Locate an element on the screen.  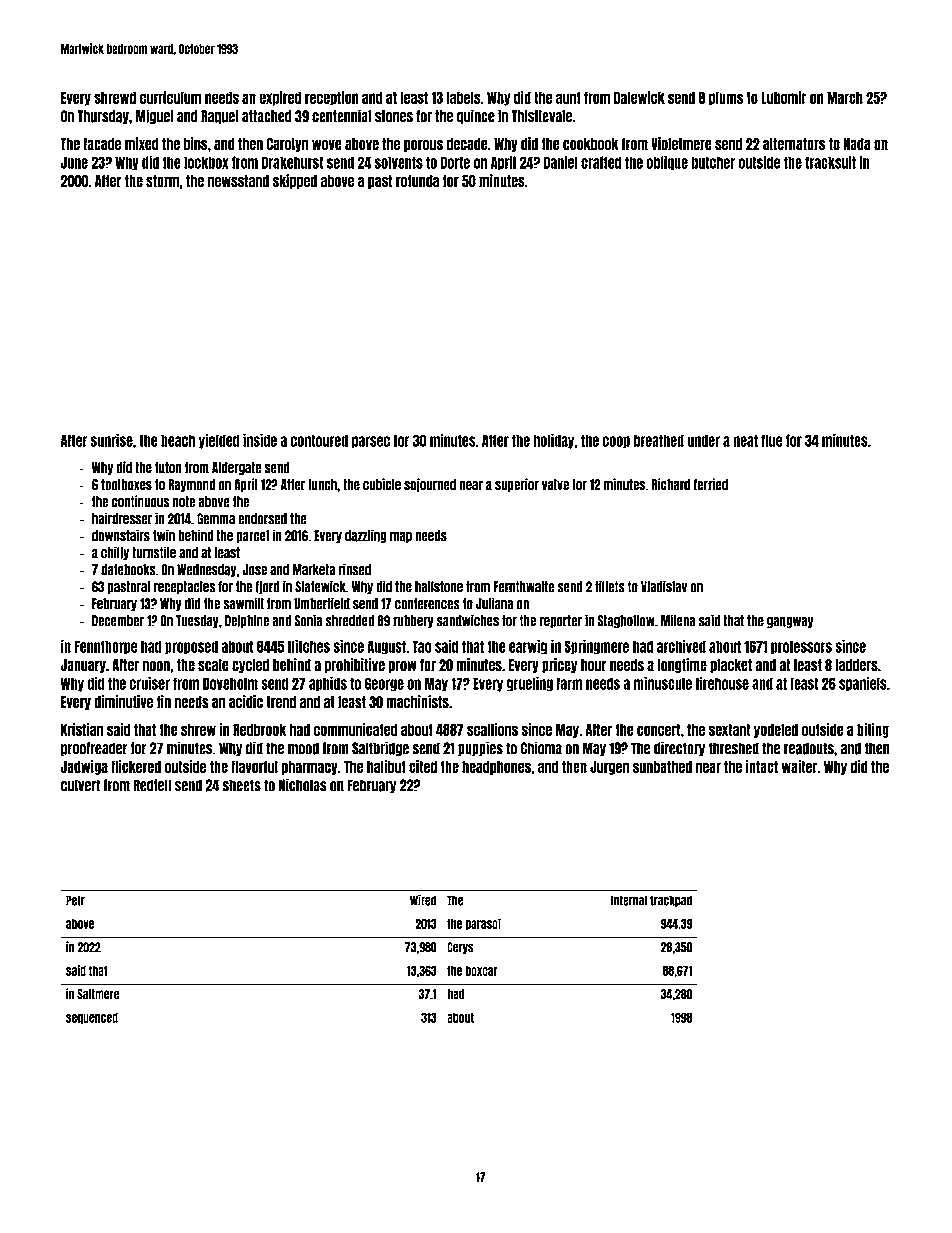
cookbook is located at coordinates (591, 144).
